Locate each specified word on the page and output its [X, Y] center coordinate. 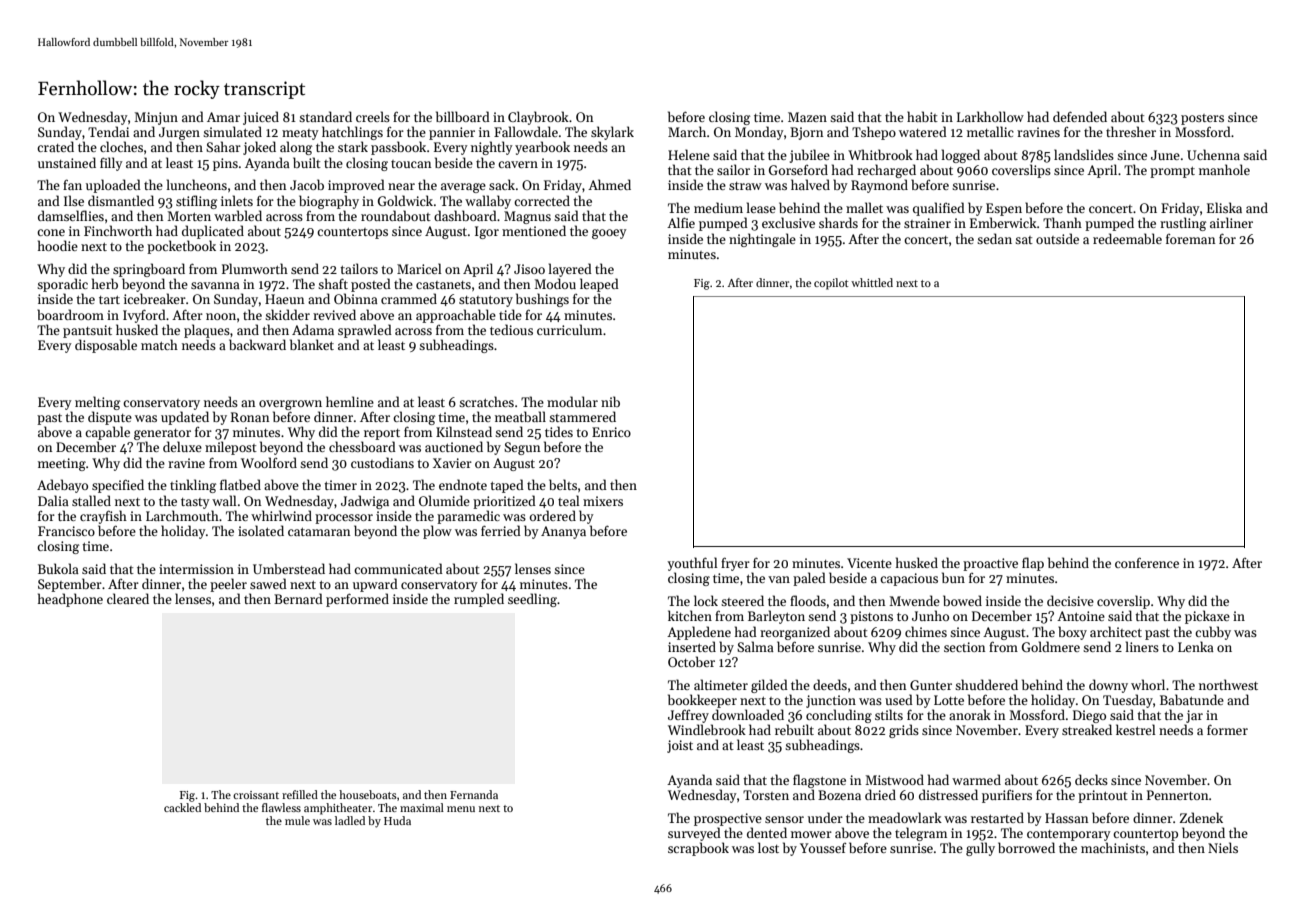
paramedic [468, 517]
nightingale [762, 240]
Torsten [766, 795]
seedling [532, 600]
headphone [70, 600]
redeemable [1127, 238]
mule [297, 820]
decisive [1070, 600]
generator [162, 434]
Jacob [307, 184]
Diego [1089, 716]
